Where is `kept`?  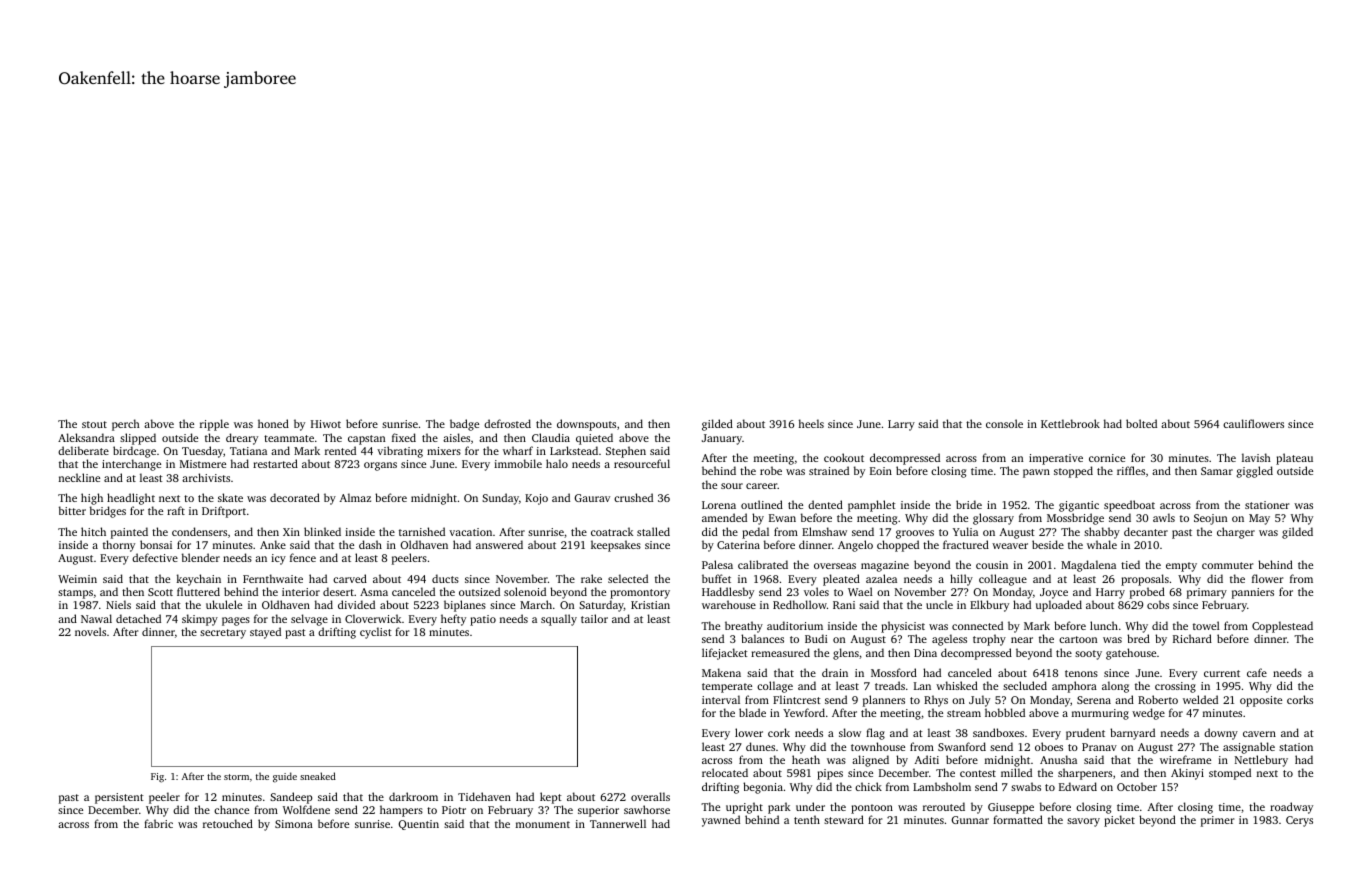 kept is located at coordinates (551, 798).
